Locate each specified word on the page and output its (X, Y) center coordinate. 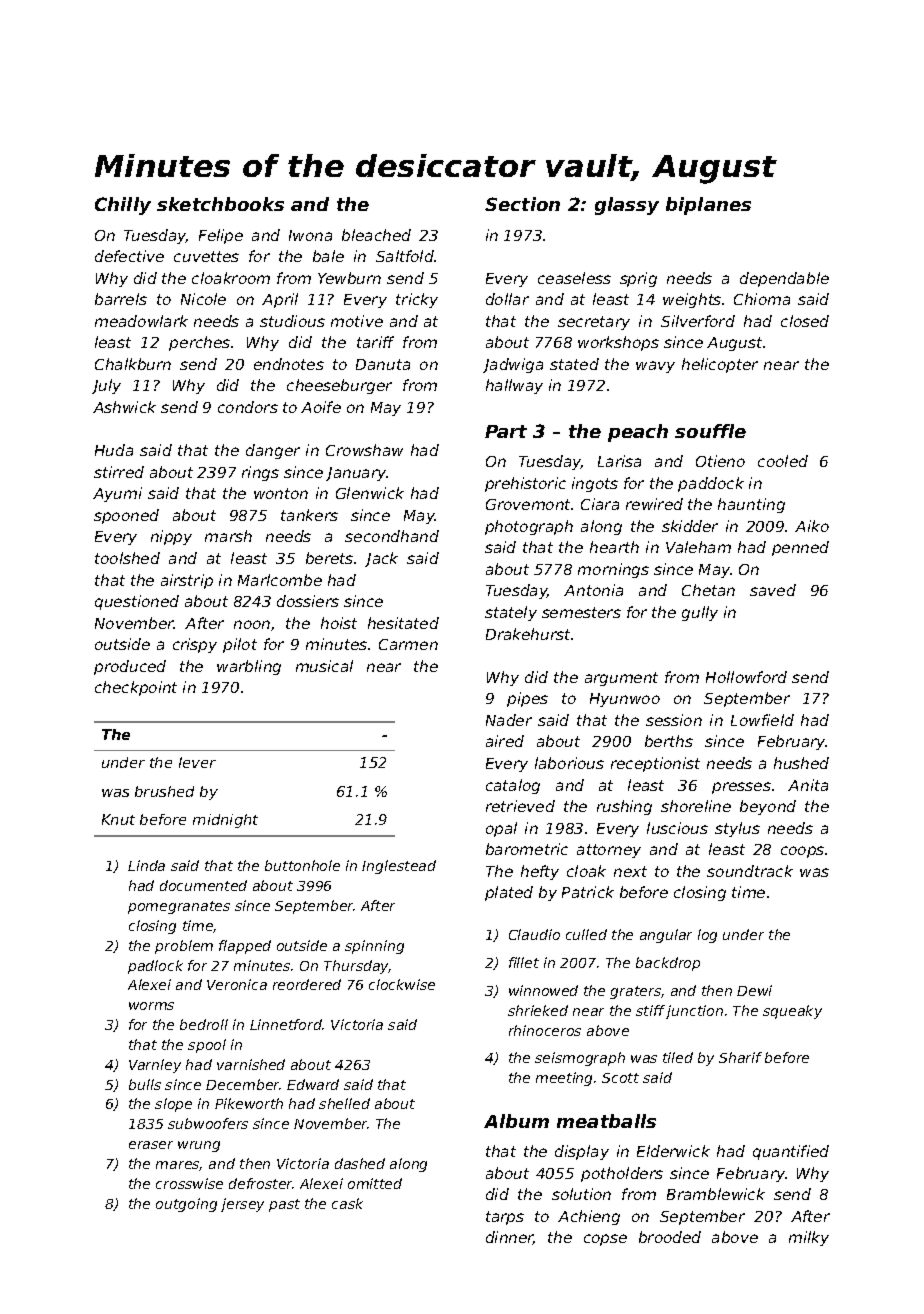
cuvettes (206, 256)
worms (151, 1006)
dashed (360, 1163)
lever (197, 762)
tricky (417, 300)
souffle (710, 431)
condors (248, 407)
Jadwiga (513, 365)
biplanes (708, 206)
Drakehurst (528, 634)
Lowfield (762, 720)
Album (516, 1121)
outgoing (186, 1205)
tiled (678, 1057)
